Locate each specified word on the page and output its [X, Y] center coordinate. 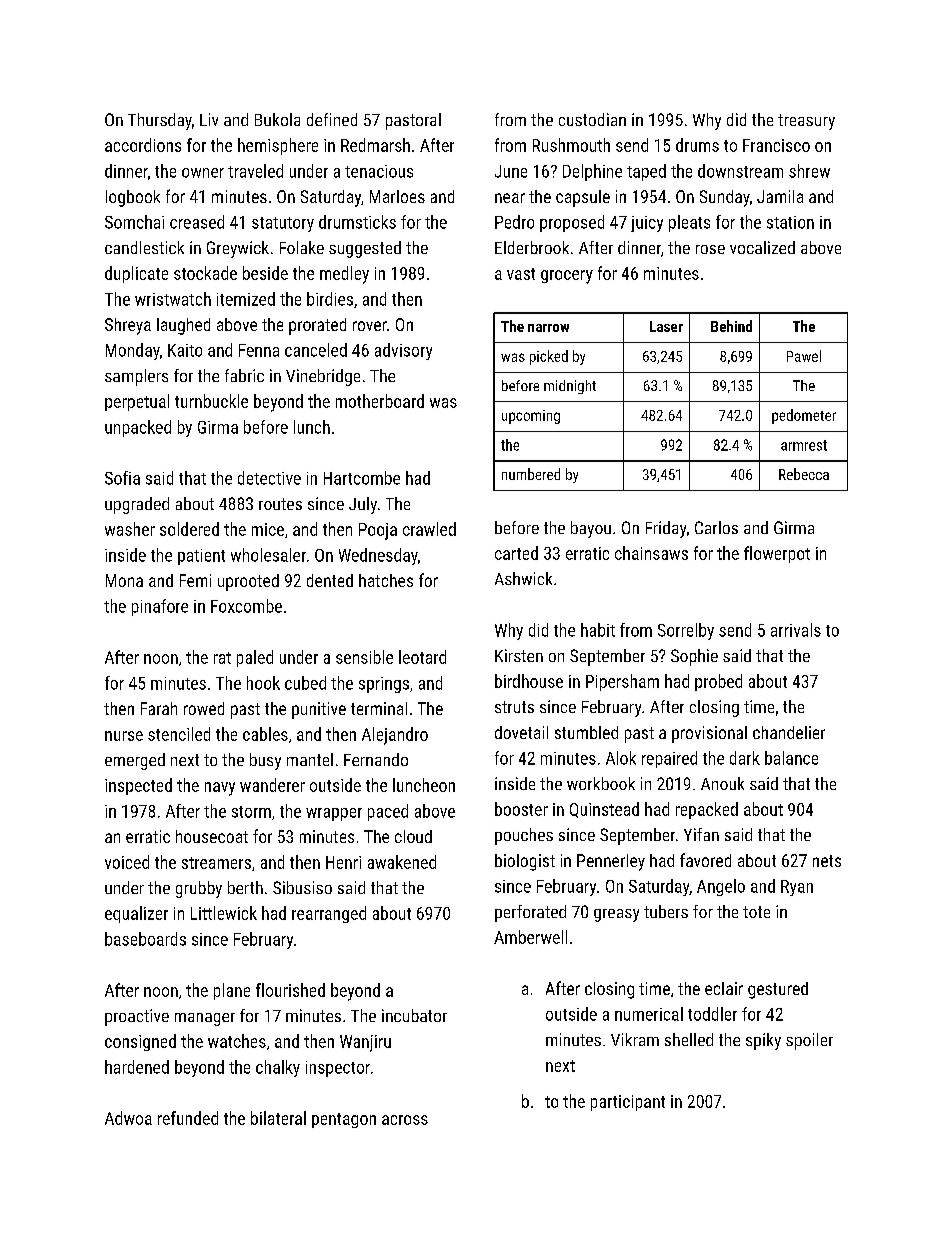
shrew [809, 171]
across [405, 1120]
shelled [689, 1039]
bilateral [278, 1118]
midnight [570, 387]
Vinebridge [323, 377]
